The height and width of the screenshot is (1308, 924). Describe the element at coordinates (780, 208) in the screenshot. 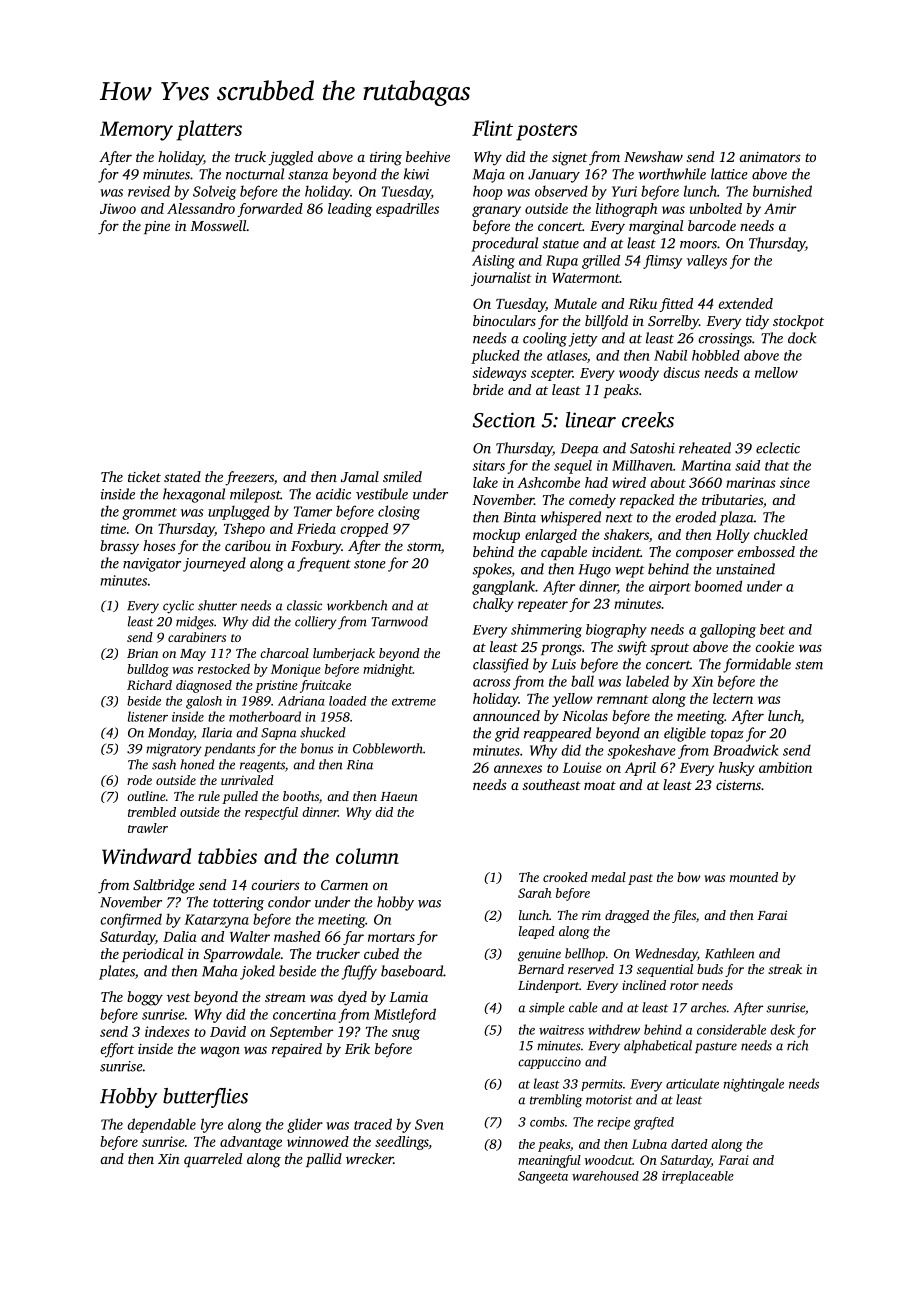

I see `Amir` at that location.
